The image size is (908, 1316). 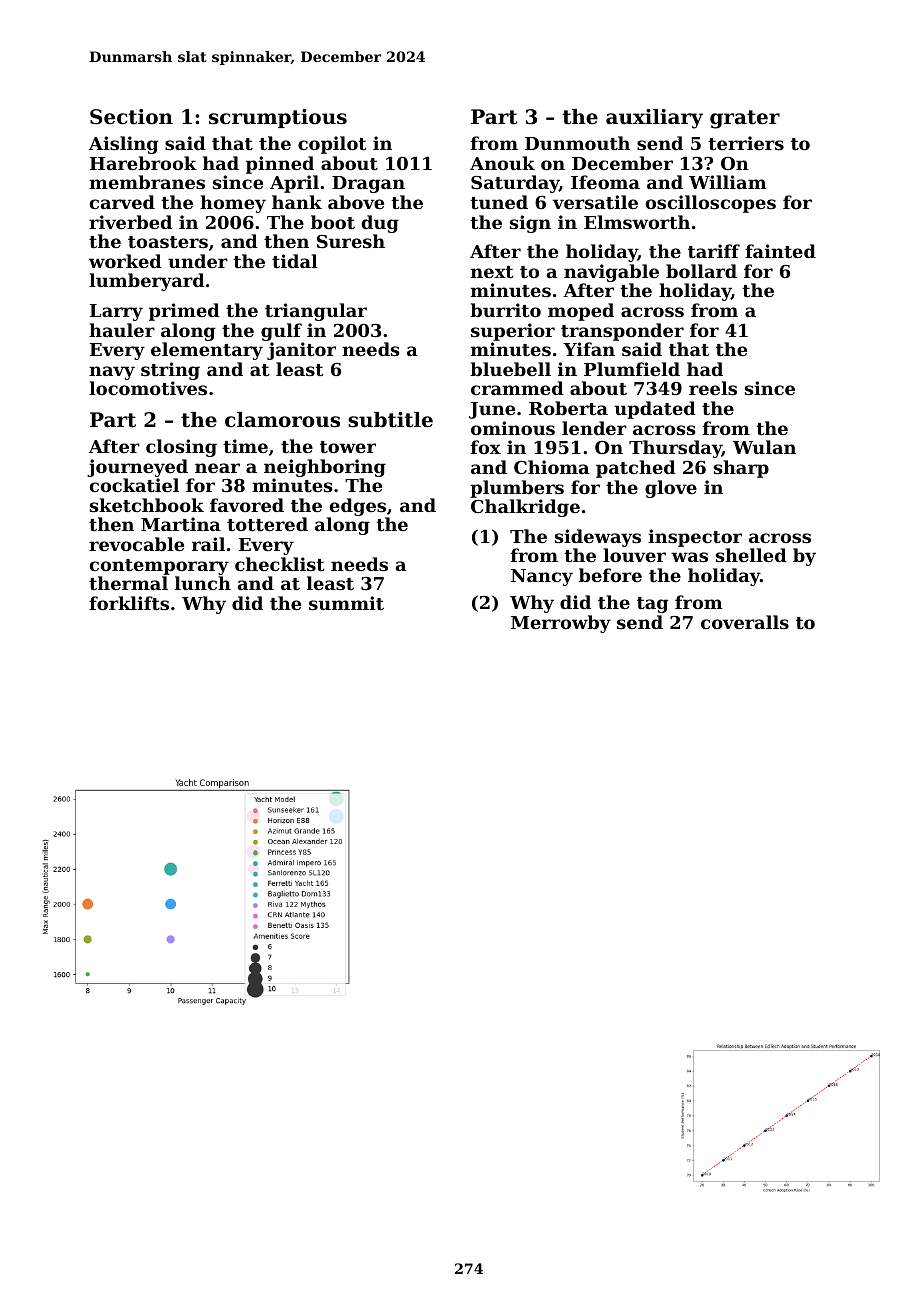 What do you see at coordinates (112, 373) in the document?
I see `navy` at bounding box center [112, 373].
